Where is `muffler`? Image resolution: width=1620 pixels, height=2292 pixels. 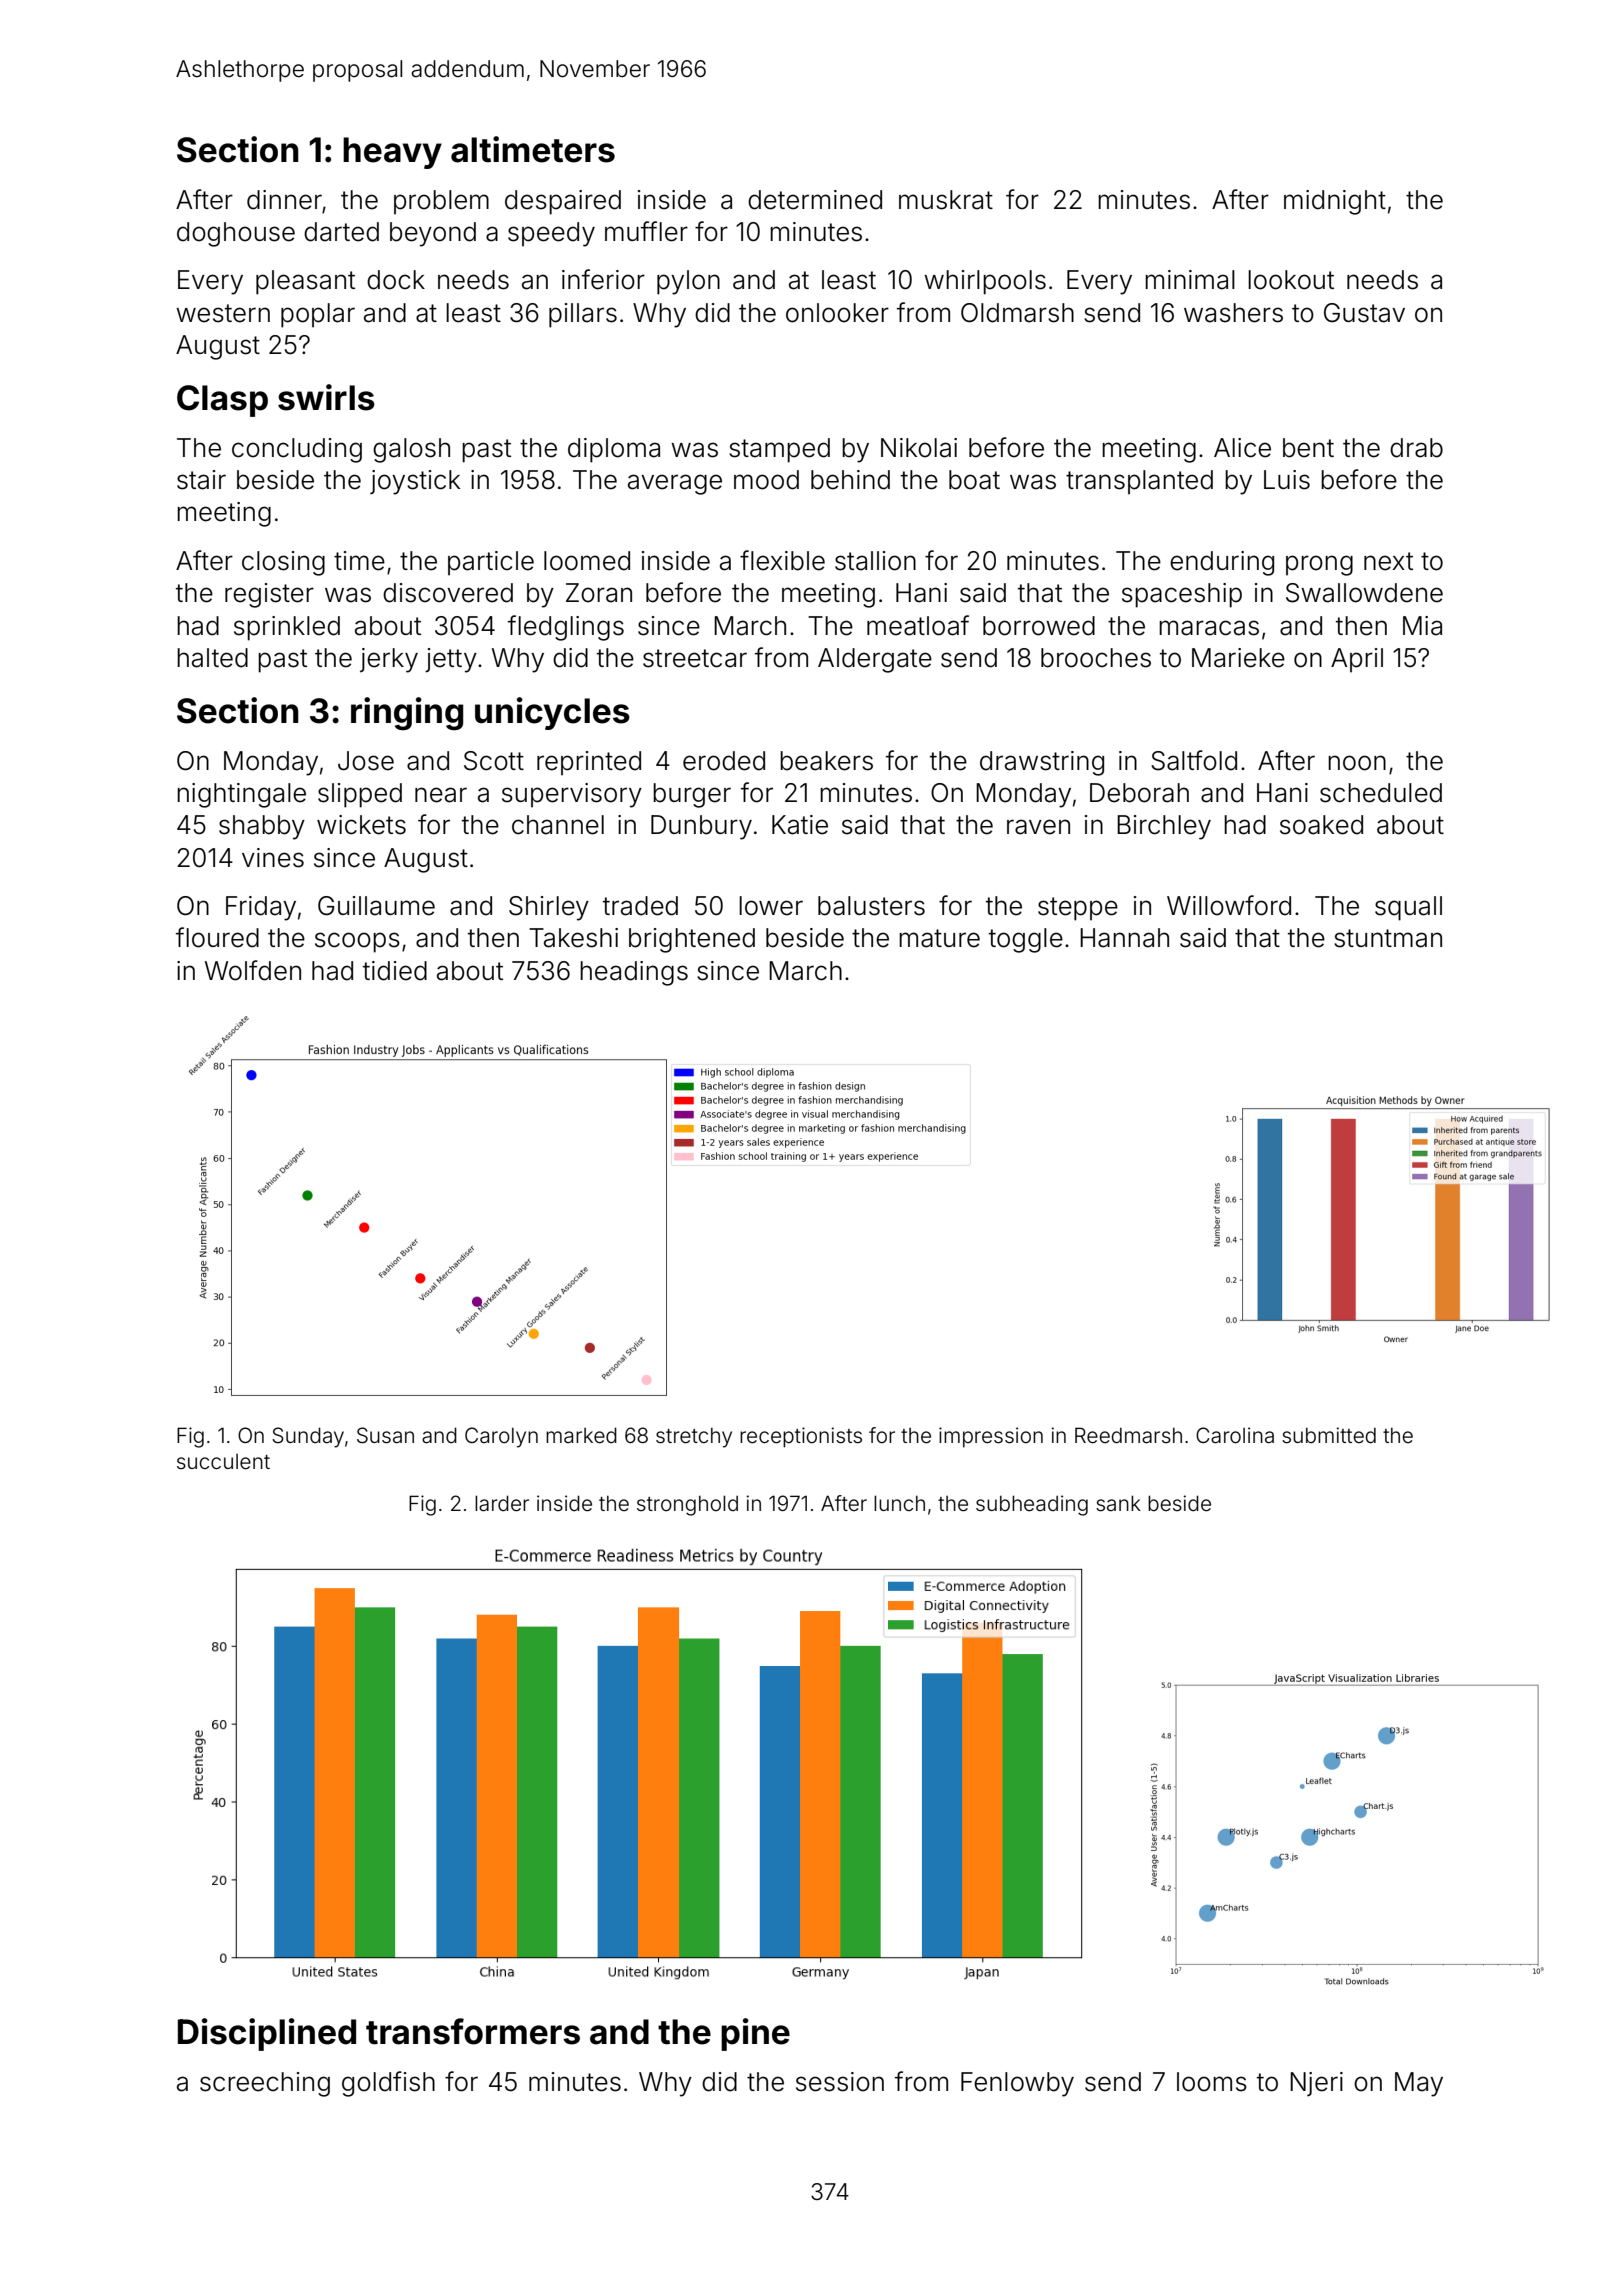
muffler is located at coordinates (646, 231).
